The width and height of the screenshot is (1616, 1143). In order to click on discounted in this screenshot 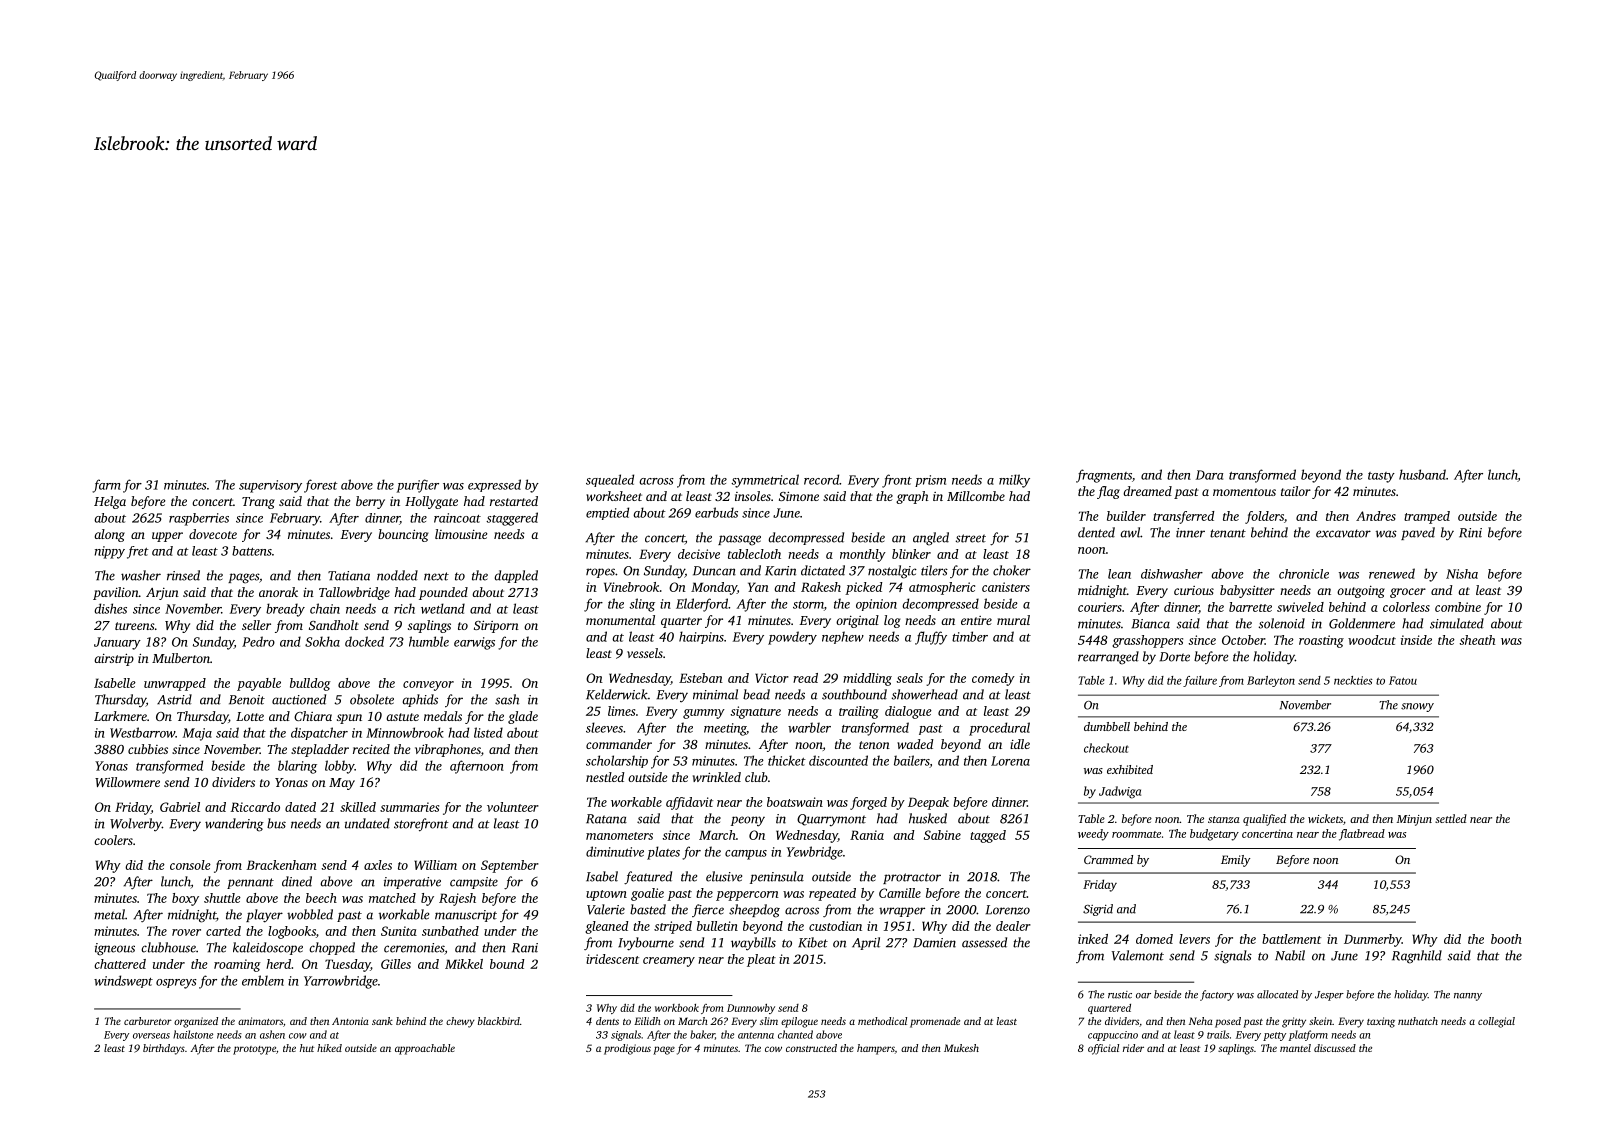, I will do `click(838, 760)`.
